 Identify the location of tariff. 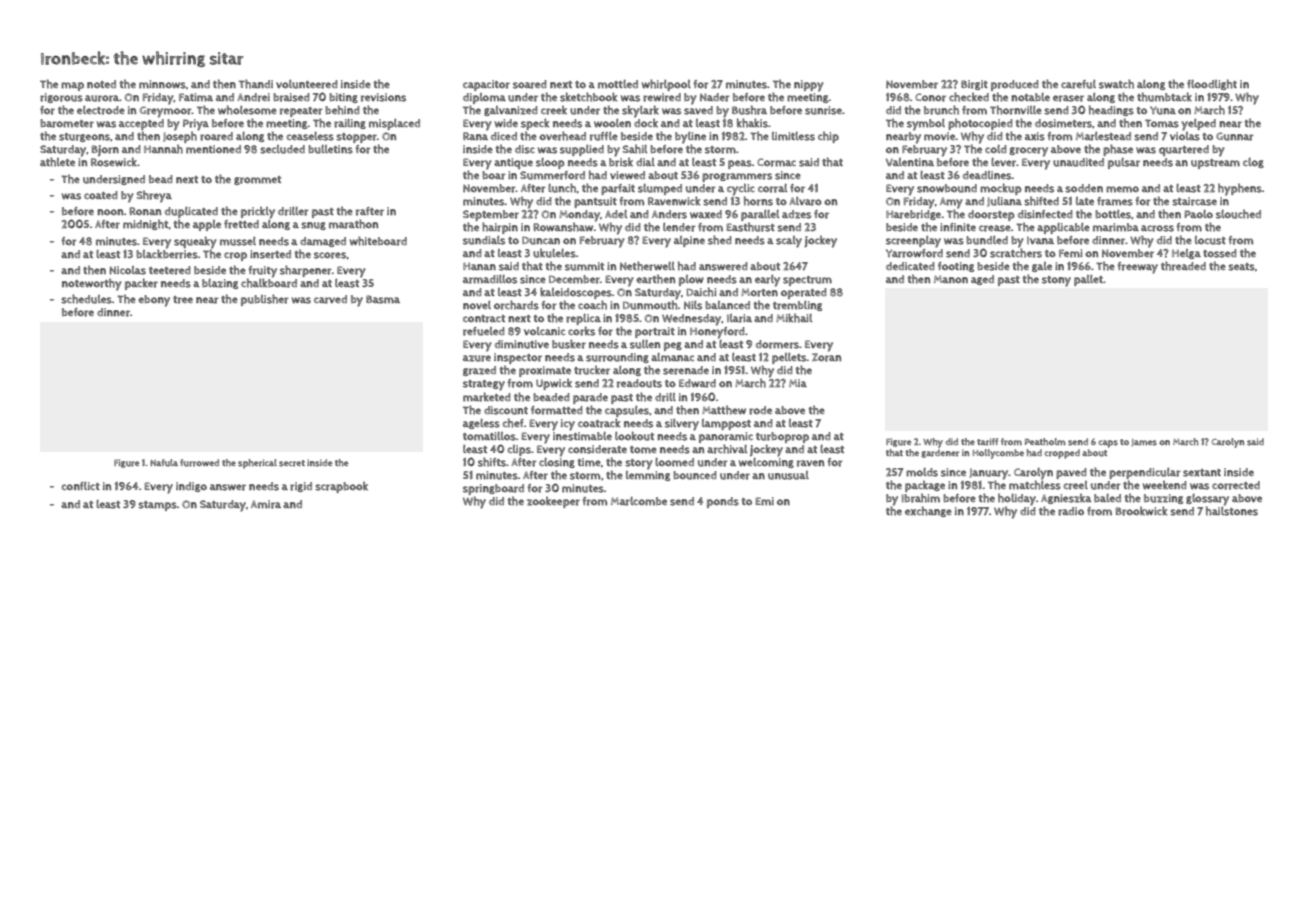
(987, 442).
